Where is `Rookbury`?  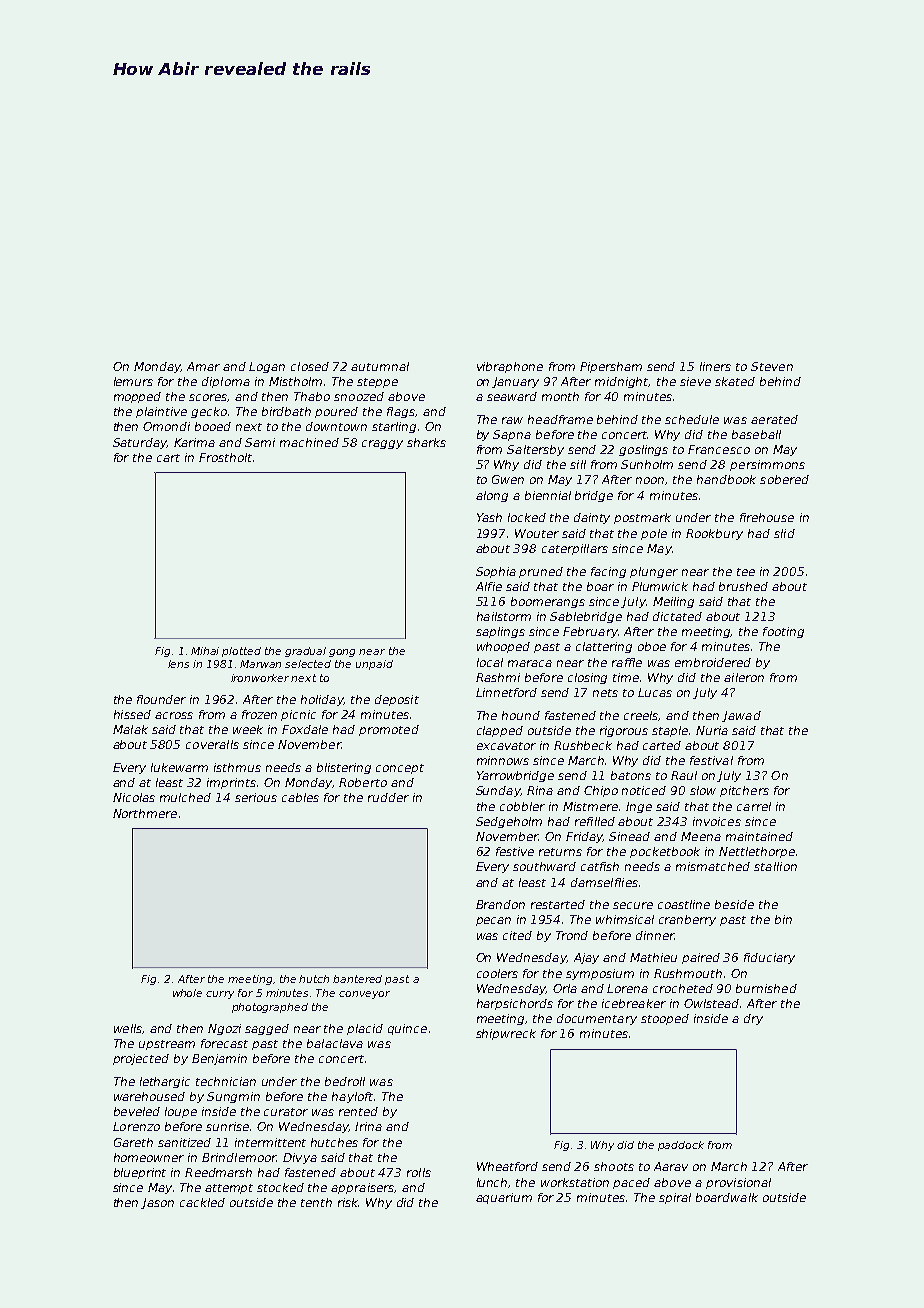 Rookbury is located at coordinates (714, 534).
